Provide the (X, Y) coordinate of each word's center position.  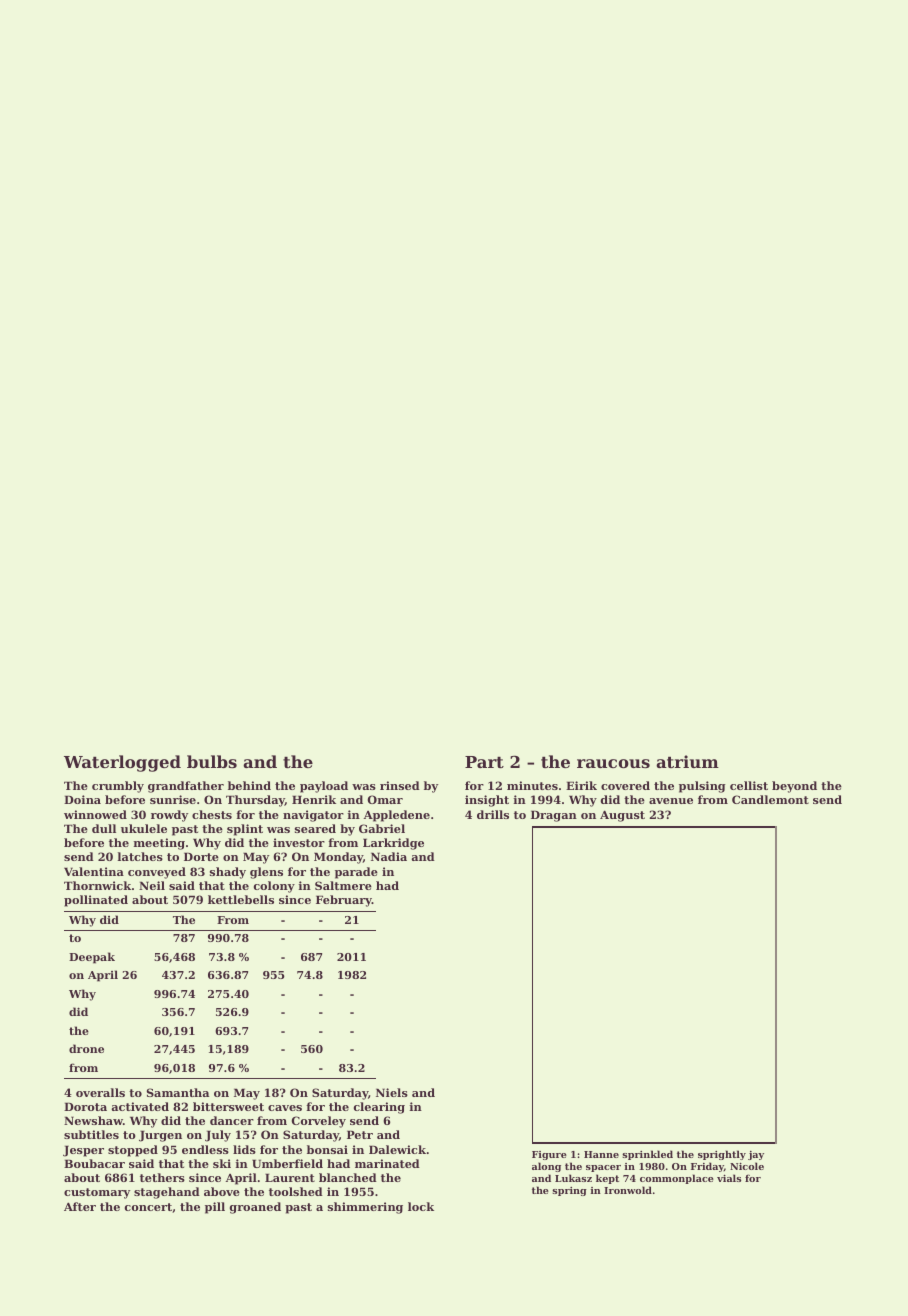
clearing (379, 1108)
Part (484, 762)
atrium (687, 761)
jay (756, 1155)
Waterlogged (122, 763)
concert (148, 1207)
